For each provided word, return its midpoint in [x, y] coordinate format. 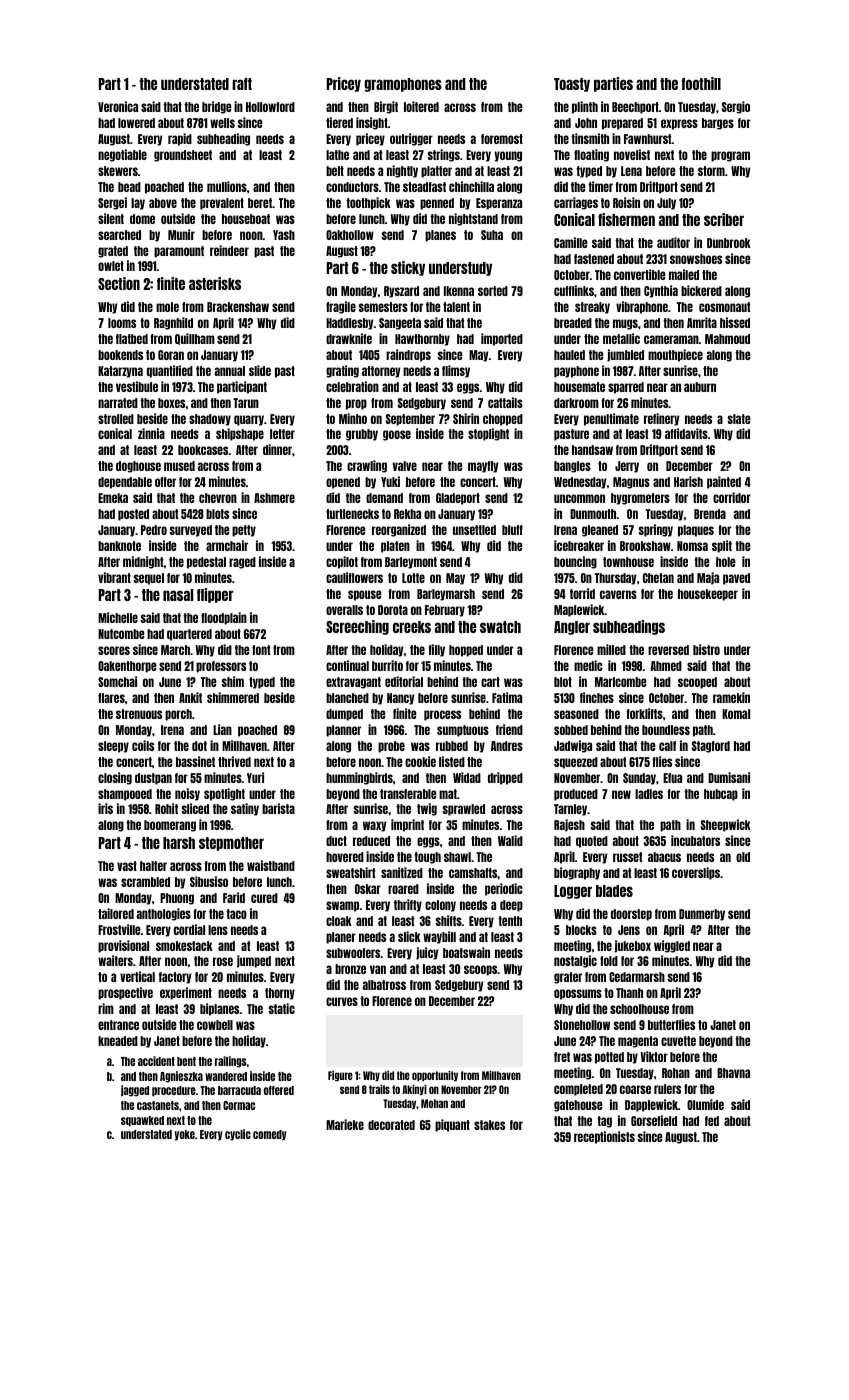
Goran [171, 355]
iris [105, 808]
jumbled [625, 355]
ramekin [731, 697]
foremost [502, 139]
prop [356, 404]
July [666, 204]
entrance [118, 1025]
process [442, 715]
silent [111, 218]
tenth [510, 921]
